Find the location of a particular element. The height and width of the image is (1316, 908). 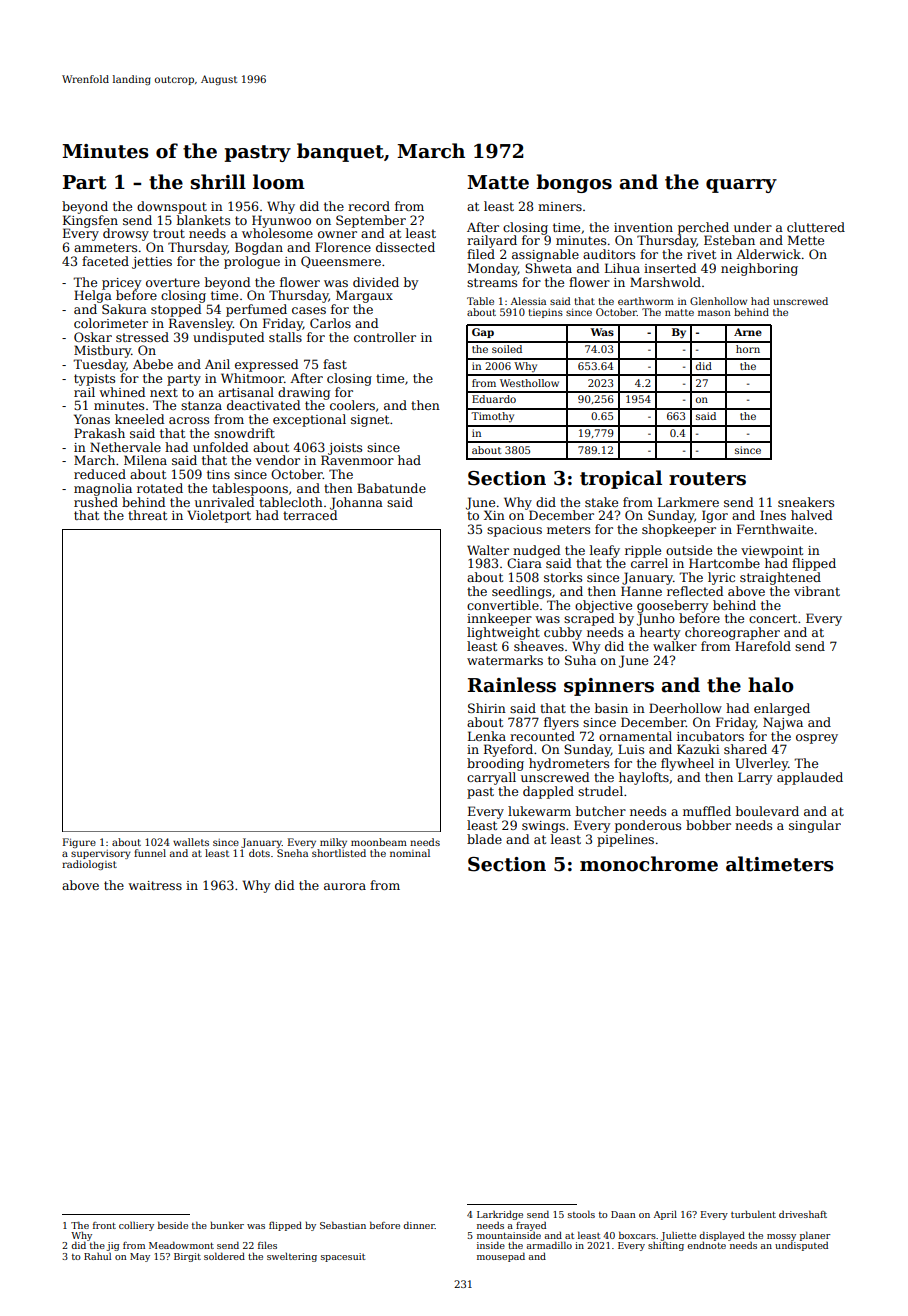

hearty is located at coordinates (660, 633).
